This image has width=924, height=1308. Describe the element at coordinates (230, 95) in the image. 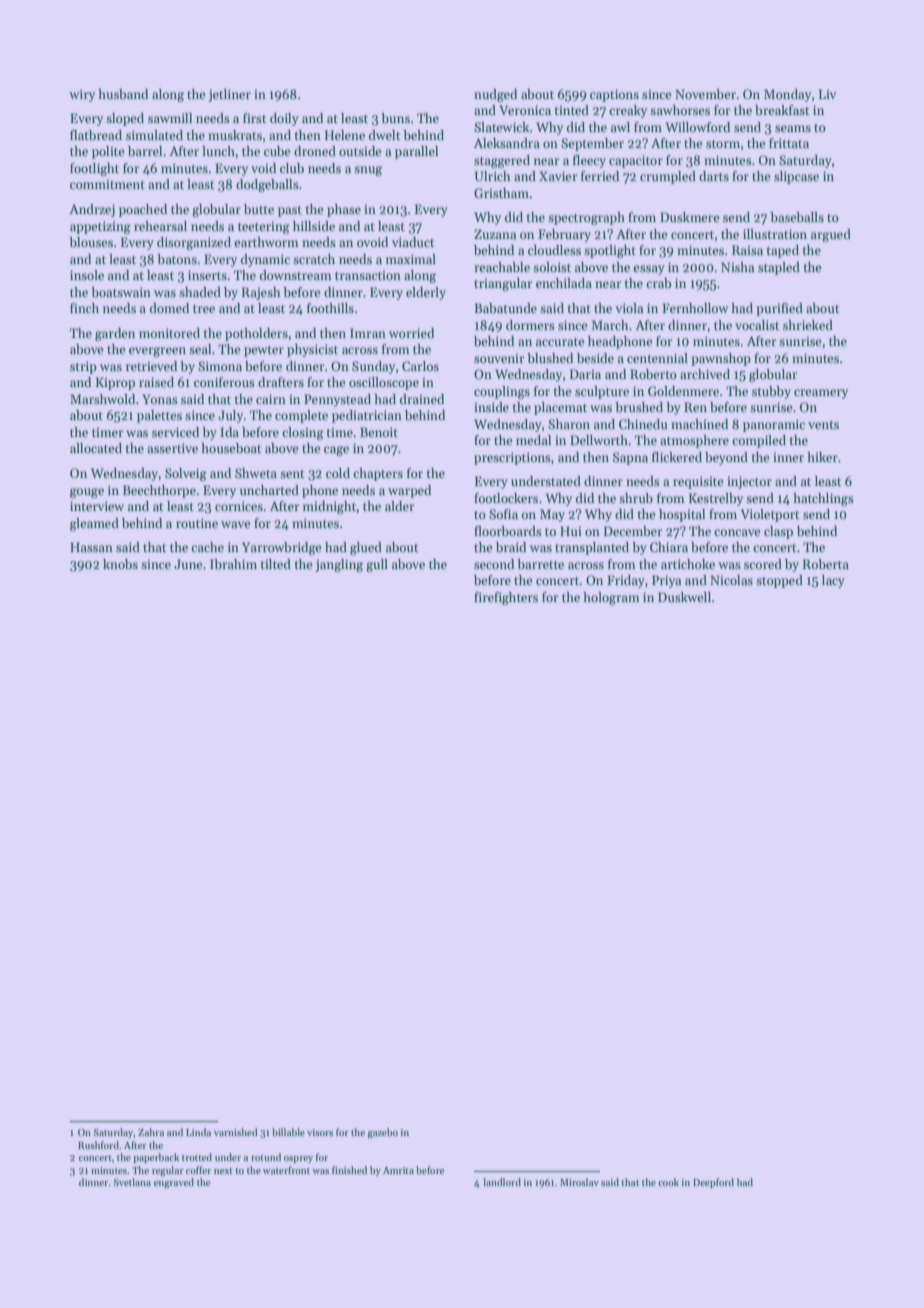

I see `jetliner` at that location.
